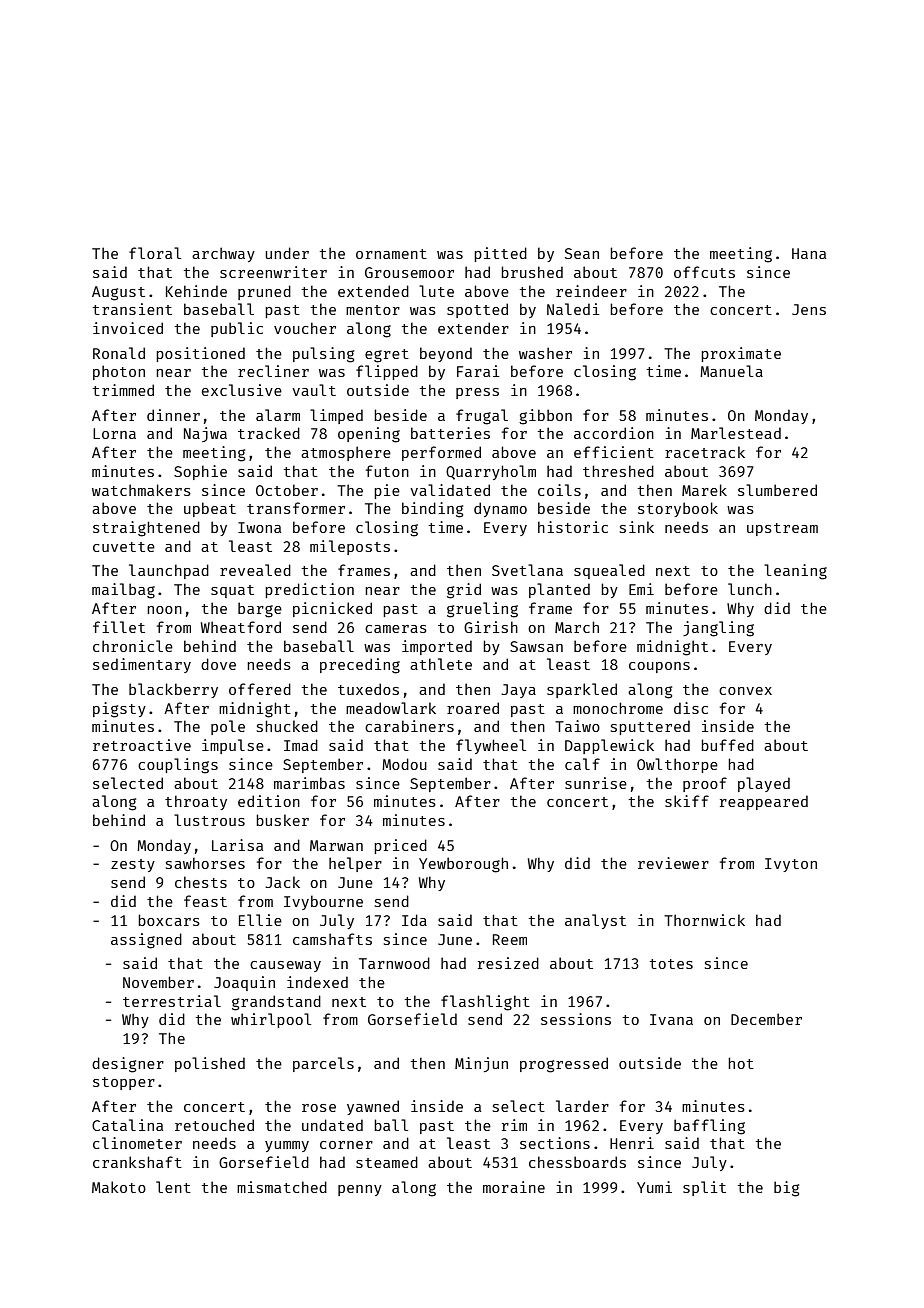 The image size is (924, 1308). What do you see at coordinates (260, 920) in the page?
I see `Ellie` at bounding box center [260, 920].
